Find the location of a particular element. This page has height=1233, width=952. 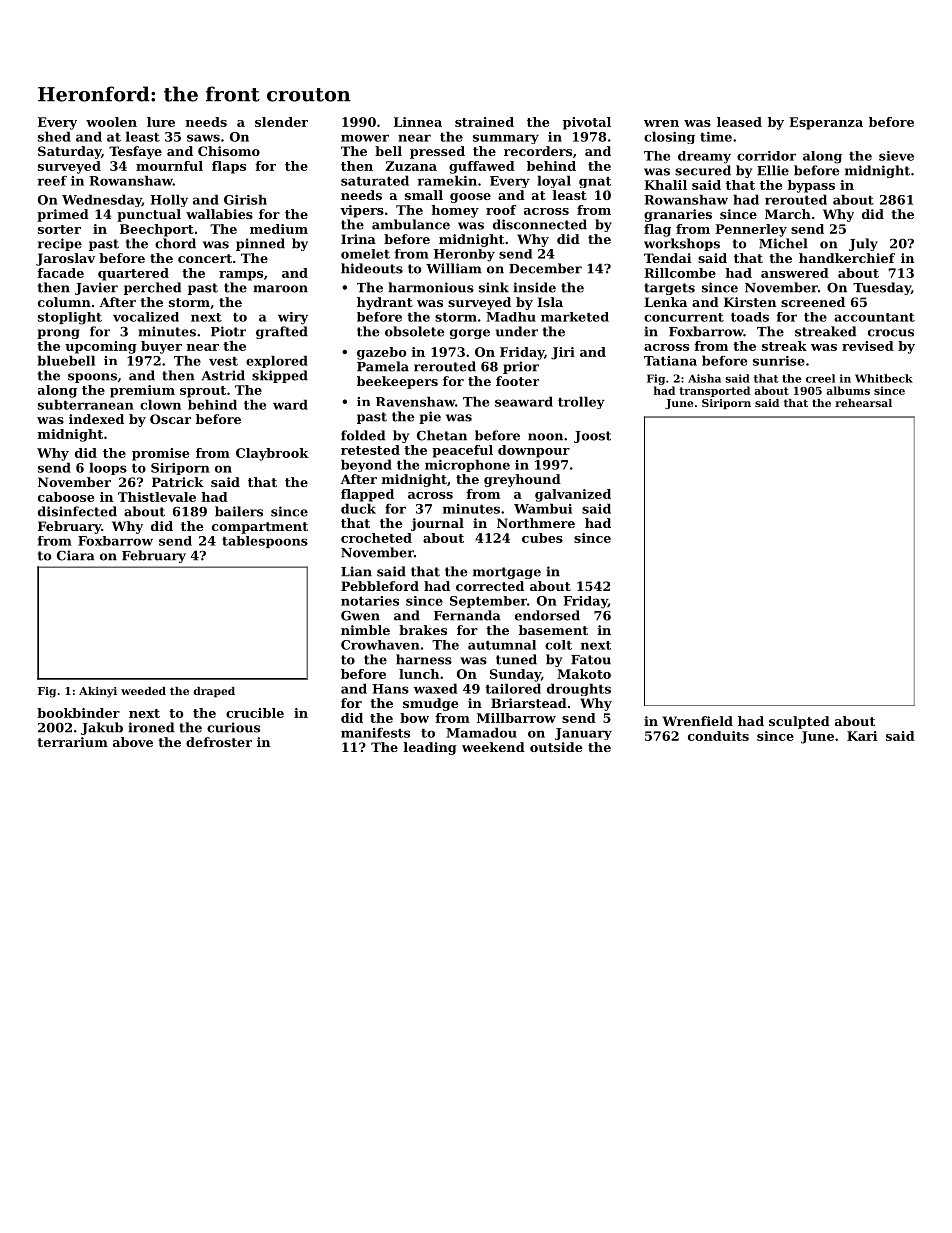

slender is located at coordinates (281, 122).
